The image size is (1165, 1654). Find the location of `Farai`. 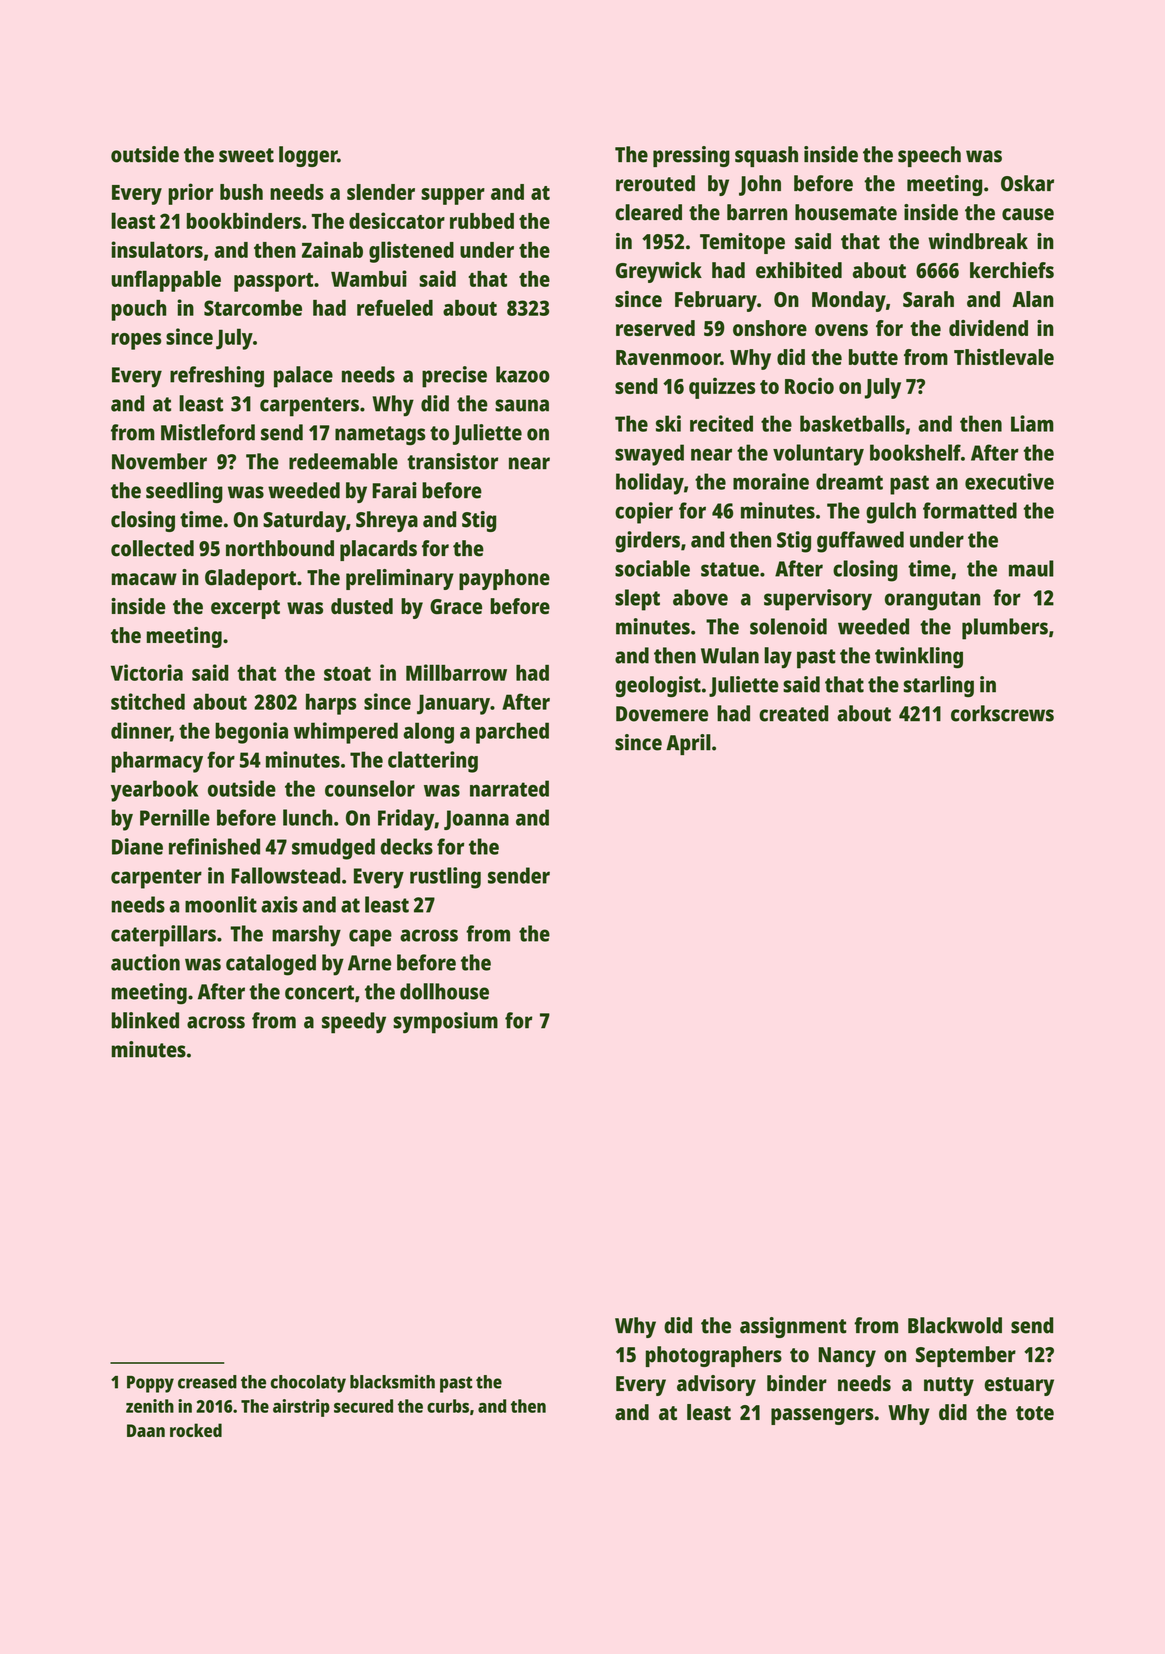

Farai is located at coordinates (394, 490).
